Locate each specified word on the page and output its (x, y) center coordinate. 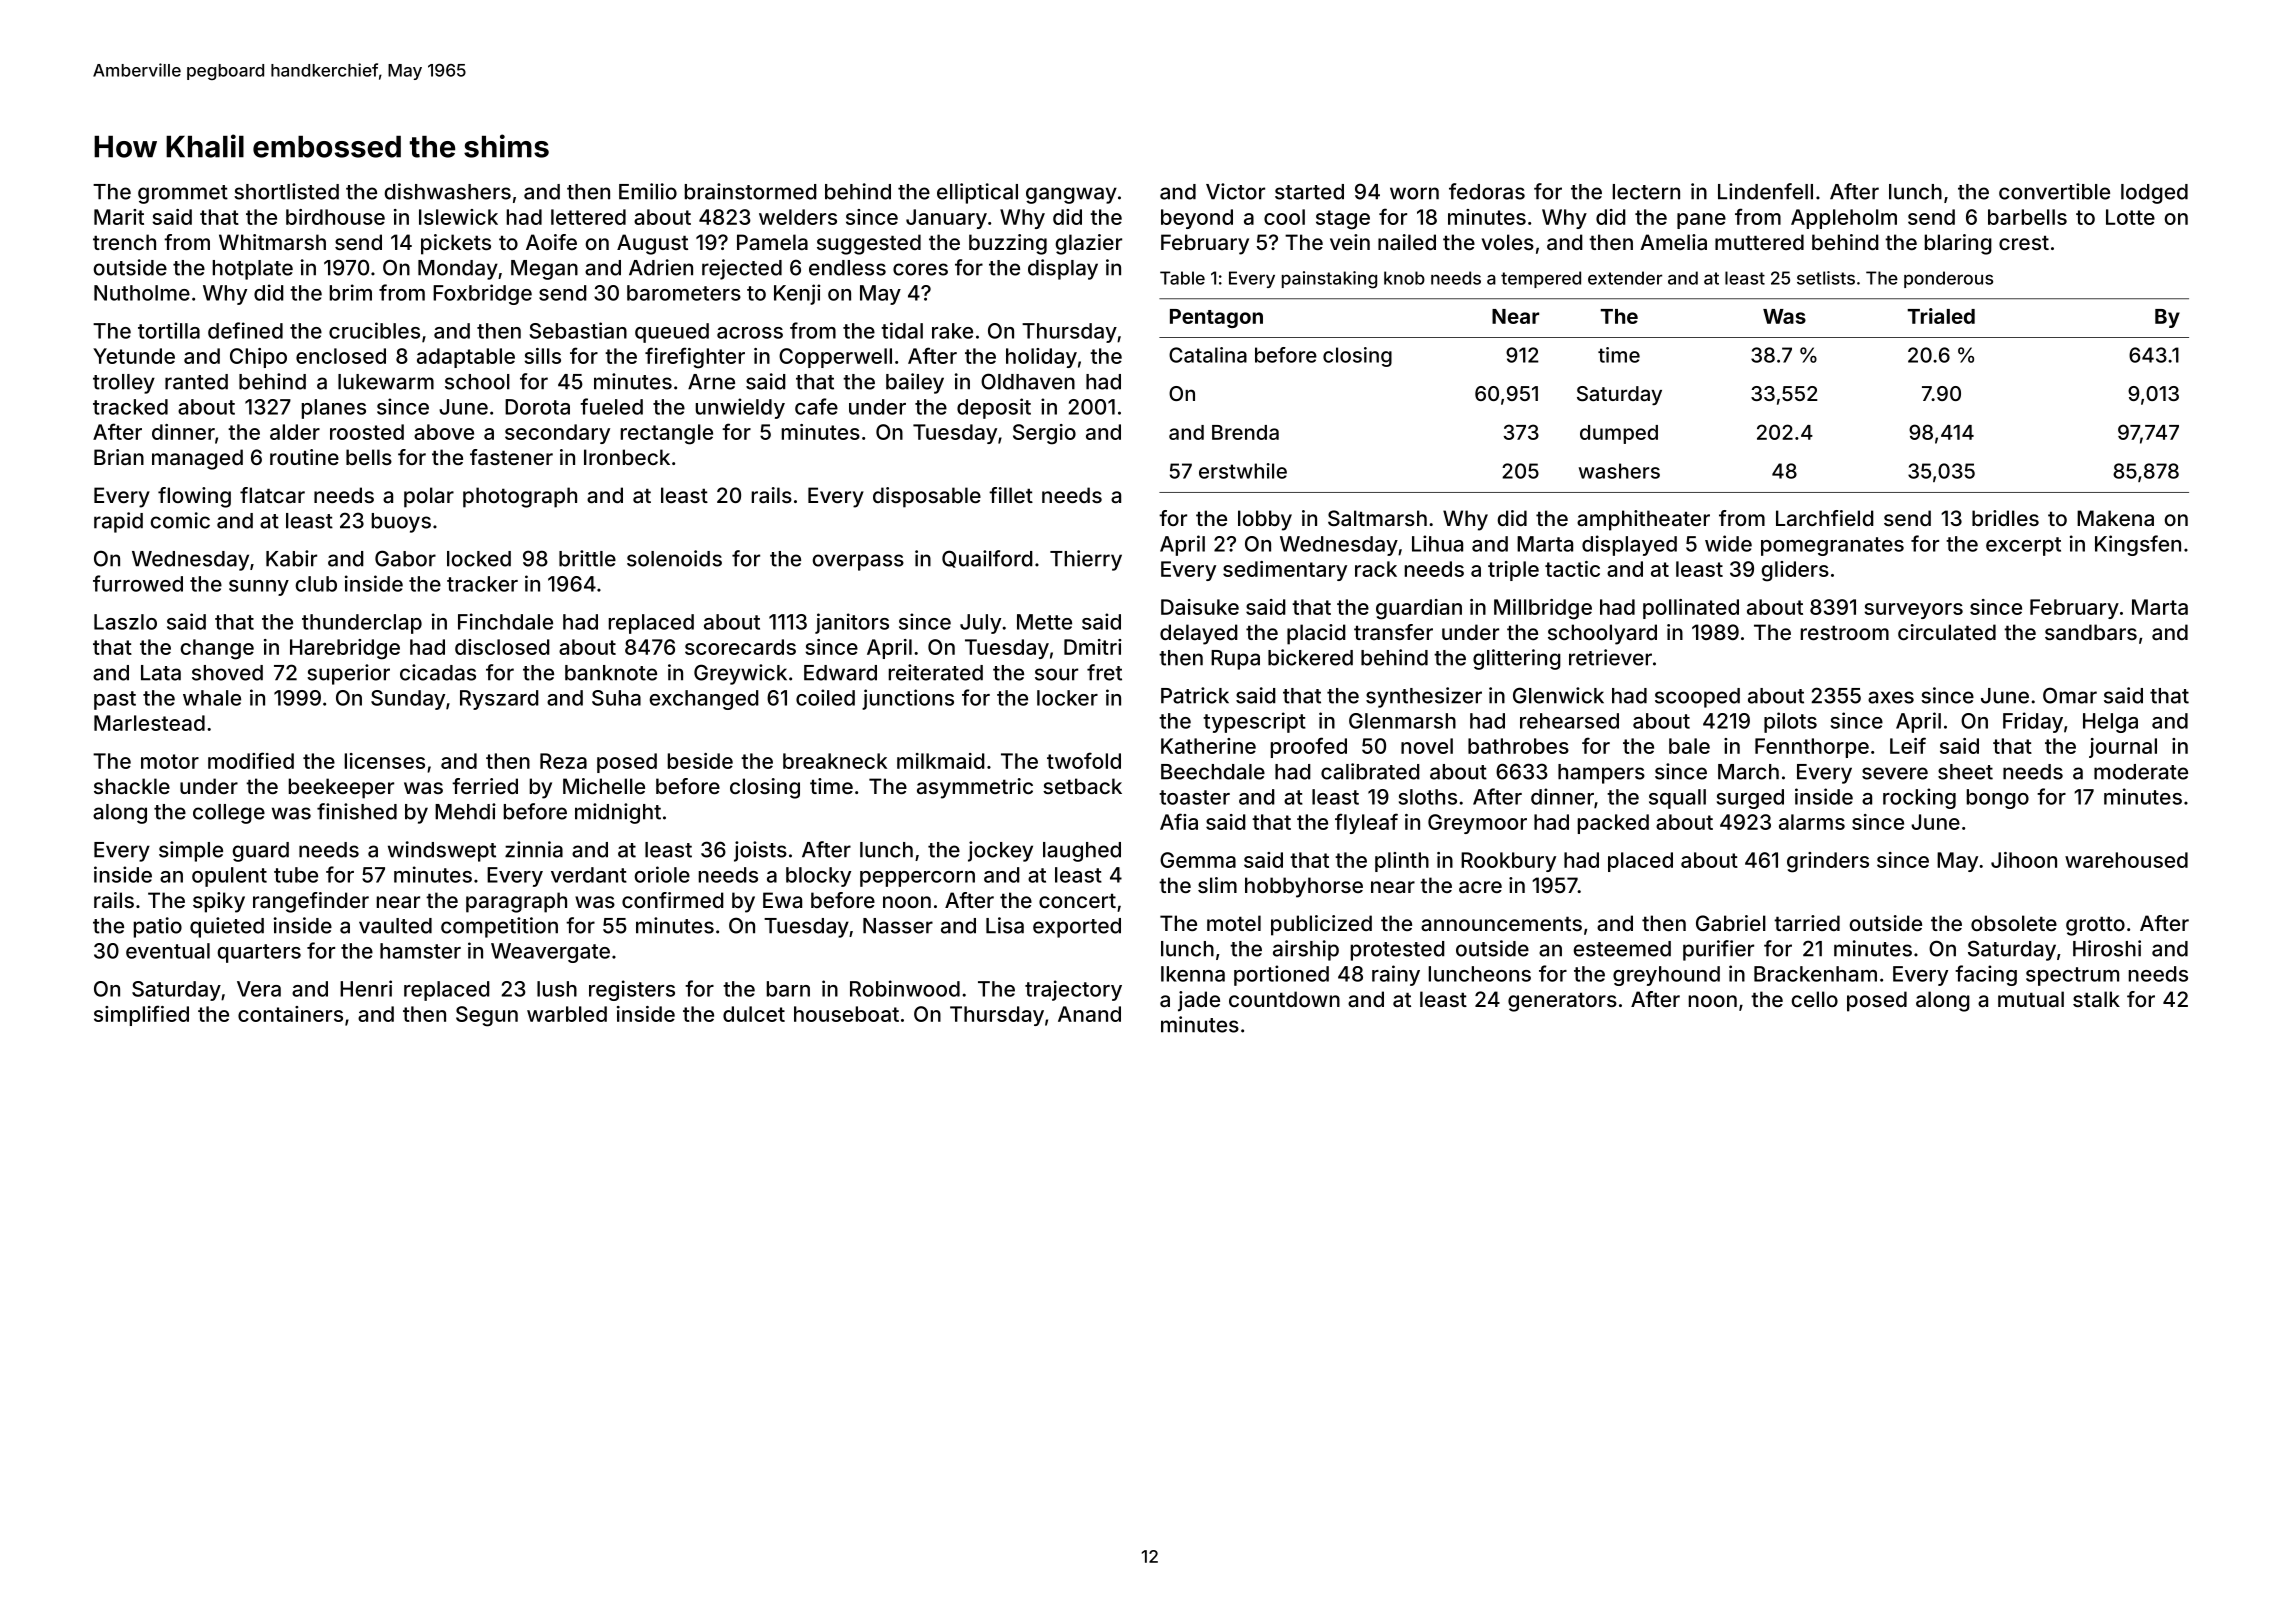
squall (1677, 799)
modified (251, 760)
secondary (557, 434)
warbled (567, 1014)
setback (1082, 786)
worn (1414, 193)
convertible (2054, 191)
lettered (588, 217)
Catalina (1208, 355)
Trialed (1941, 316)
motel (1234, 923)
